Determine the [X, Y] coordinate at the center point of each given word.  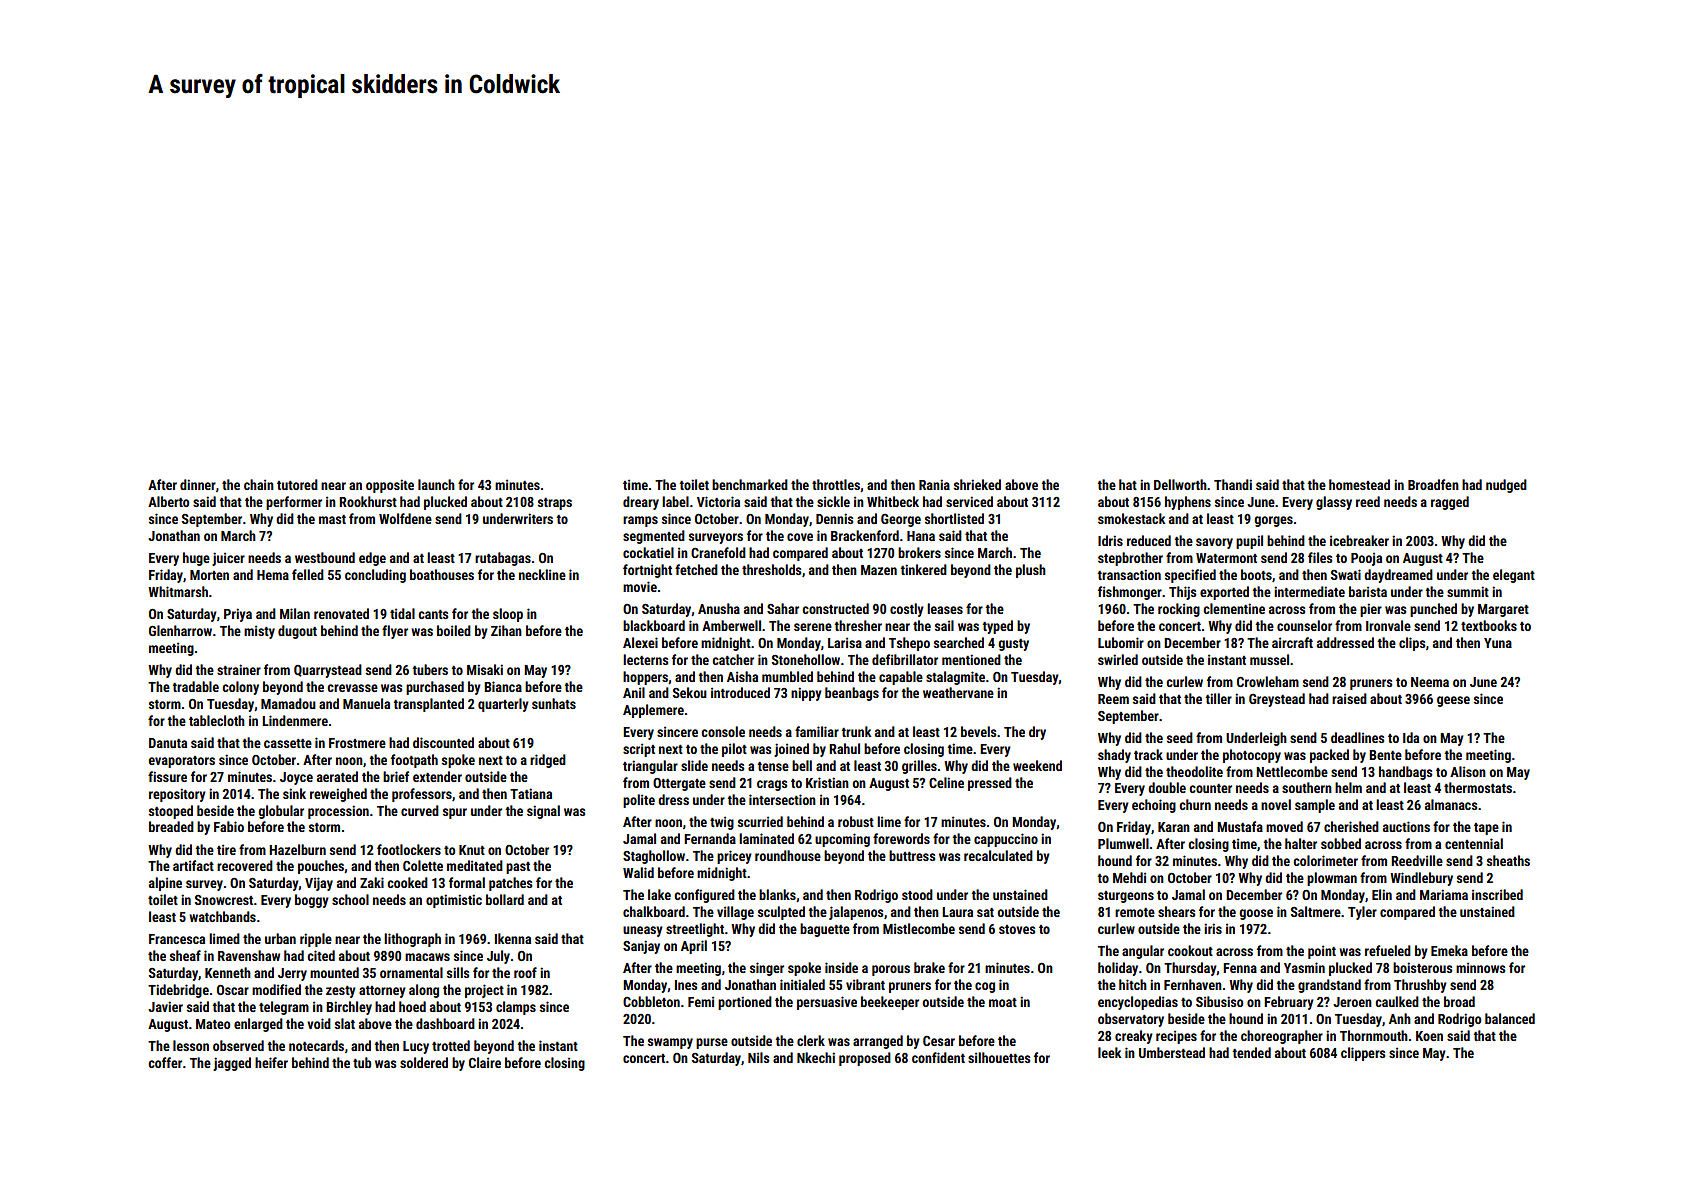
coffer [165, 1062]
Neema [1430, 682]
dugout [297, 632]
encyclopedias [1138, 1003]
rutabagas [503, 559]
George [901, 520]
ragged [1450, 503]
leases [945, 608]
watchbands [222, 916]
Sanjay [641, 947]
